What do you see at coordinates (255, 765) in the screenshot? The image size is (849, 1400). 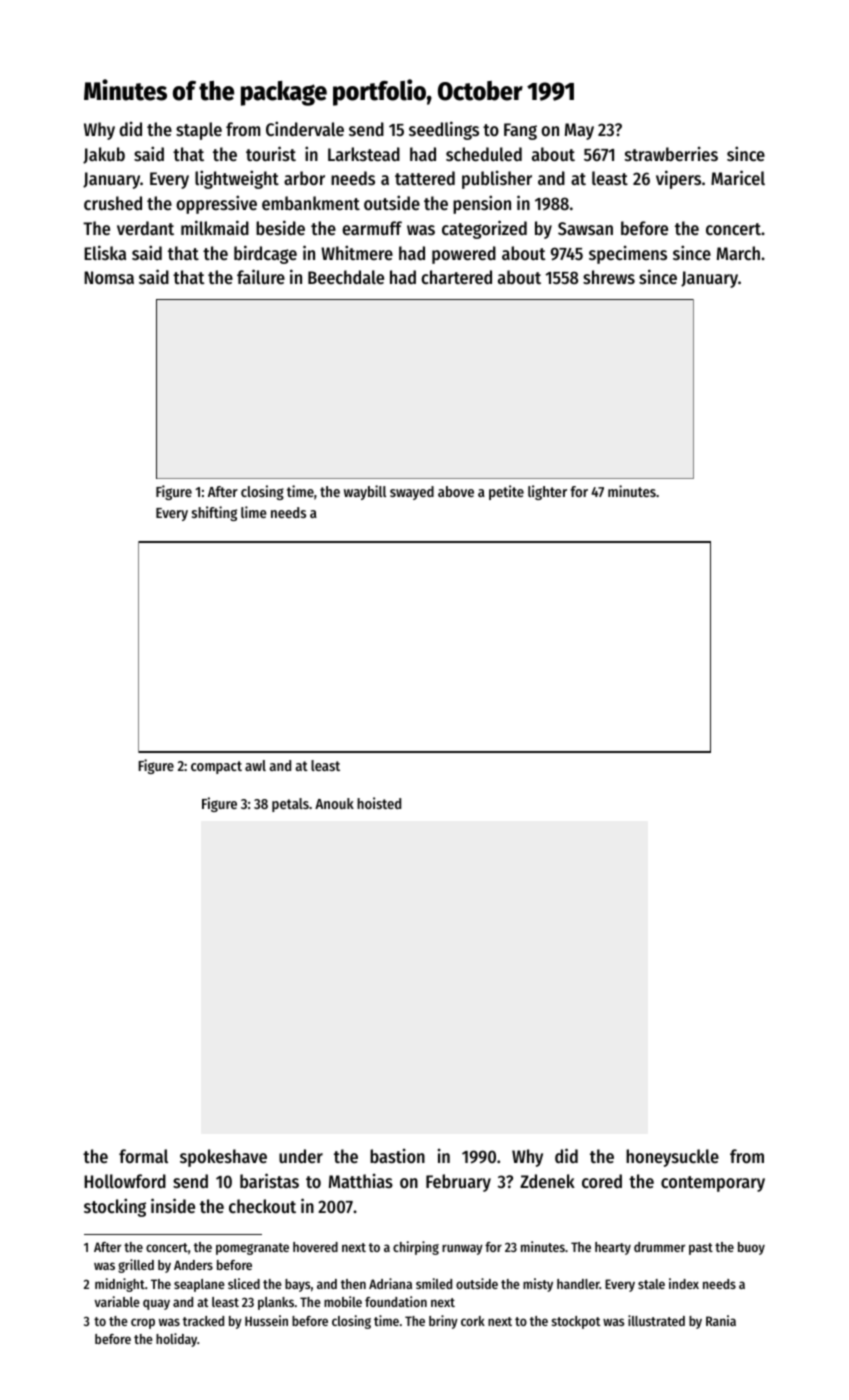 I see `awl` at bounding box center [255, 765].
